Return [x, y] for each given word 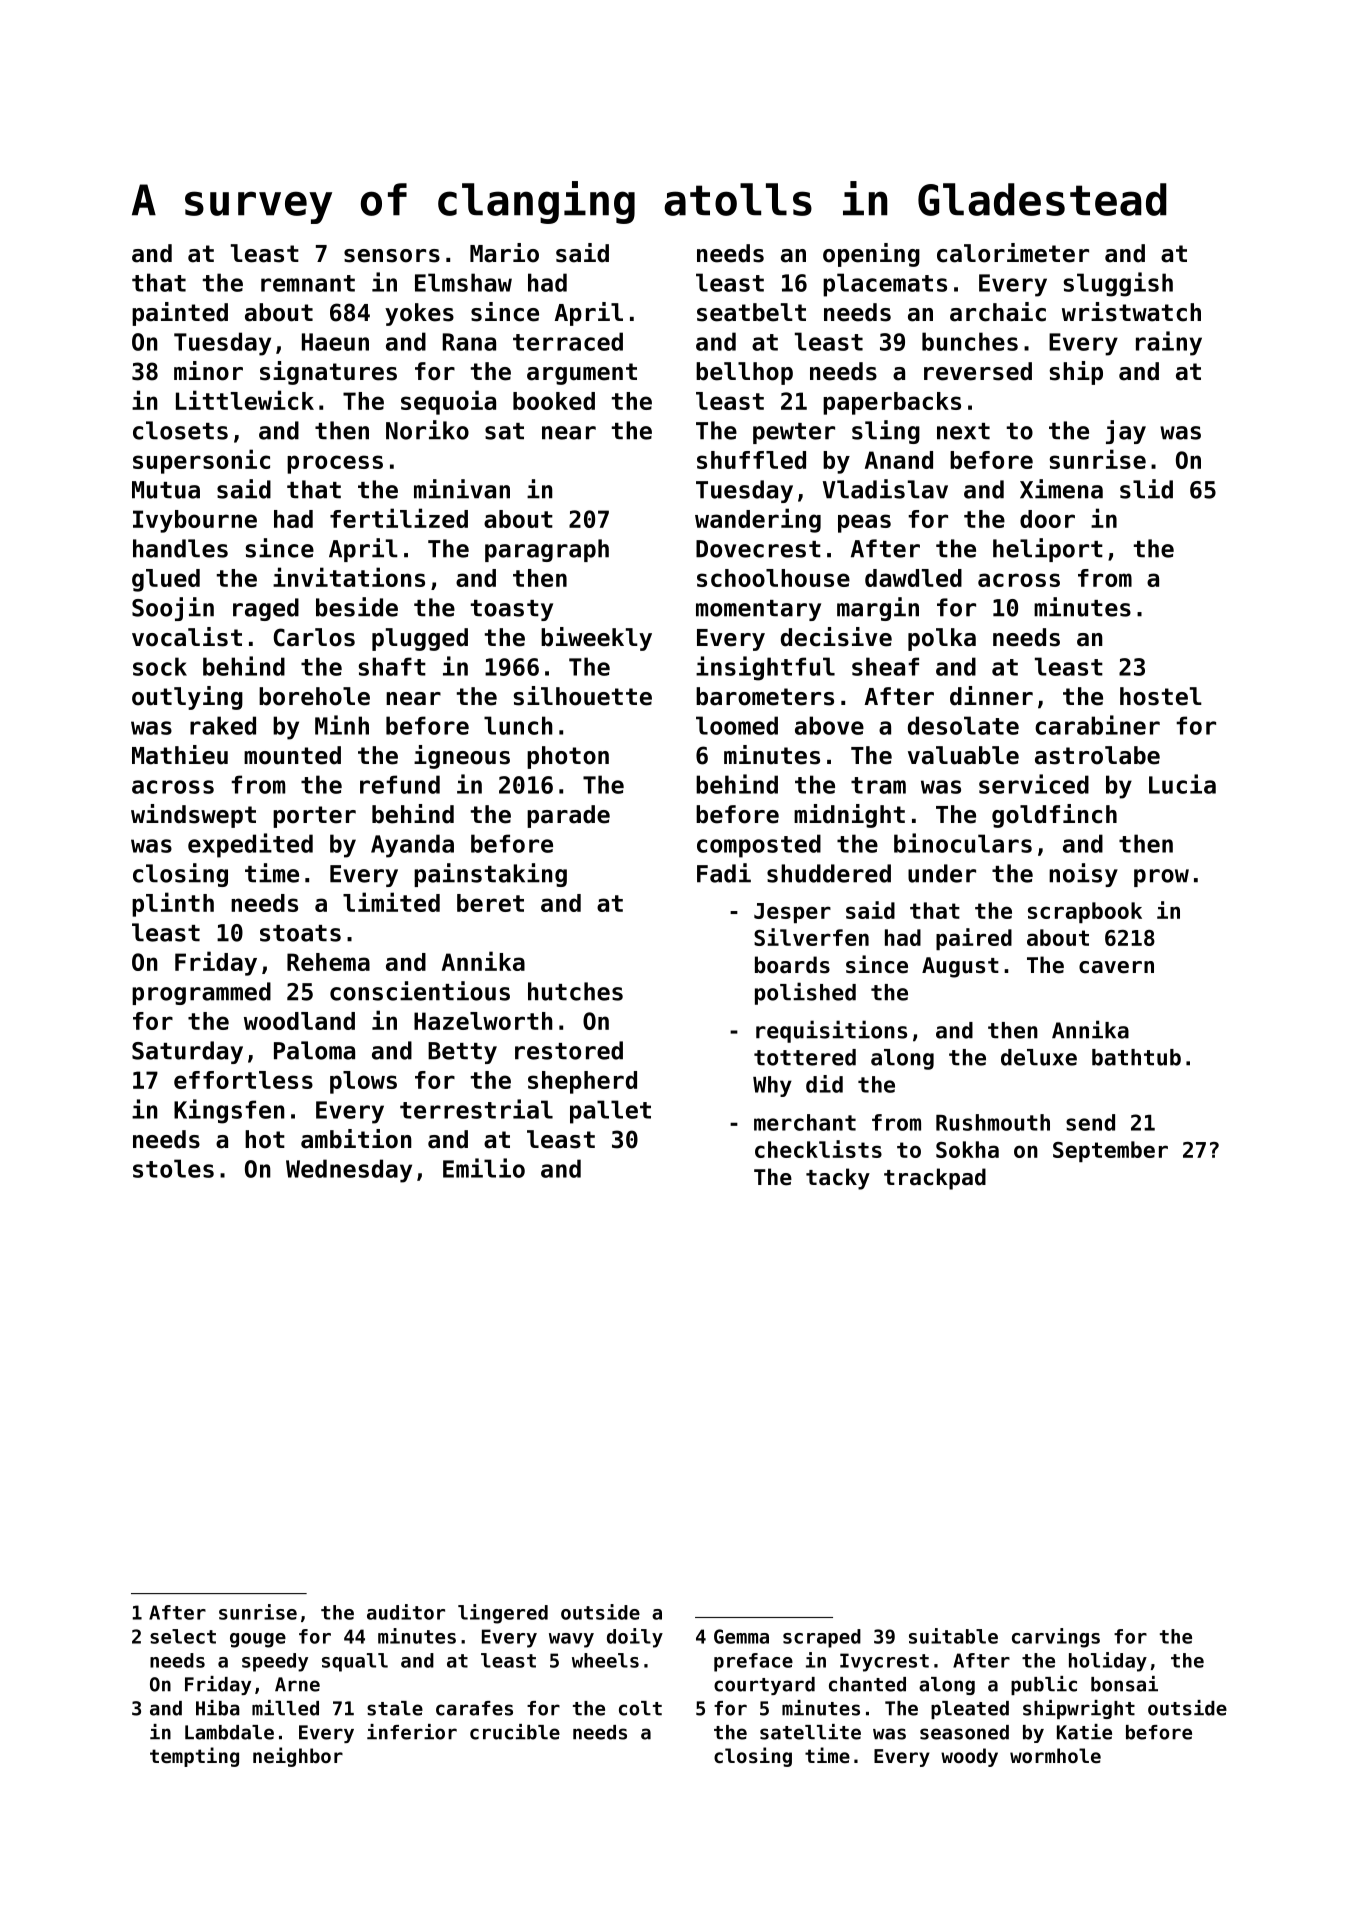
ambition [356, 1139]
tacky [838, 1179]
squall [355, 1662]
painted [180, 314]
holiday [1108, 1662]
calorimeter [1013, 253]
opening [871, 255]
